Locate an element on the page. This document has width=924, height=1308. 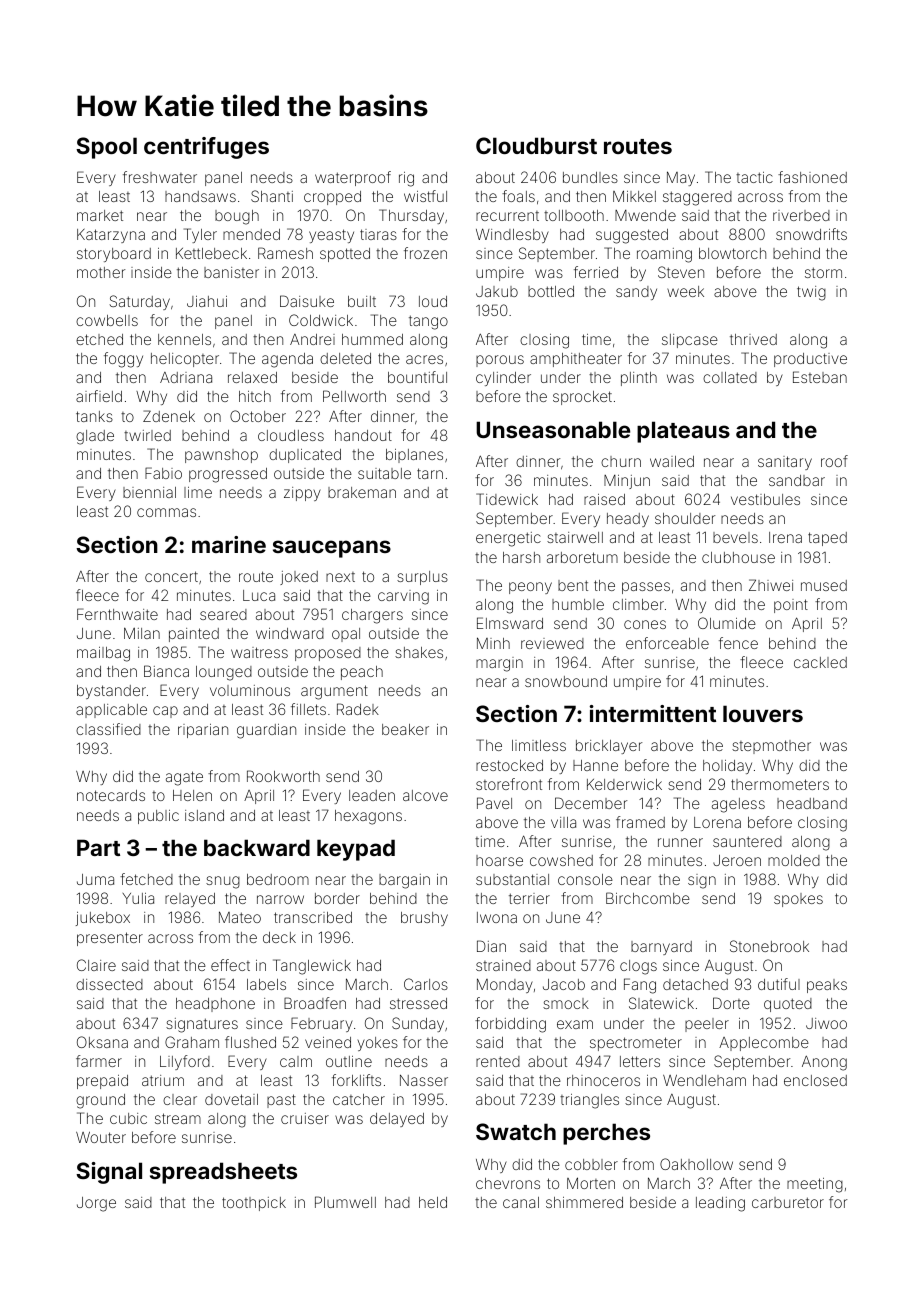
bundles is located at coordinates (590, 177).
